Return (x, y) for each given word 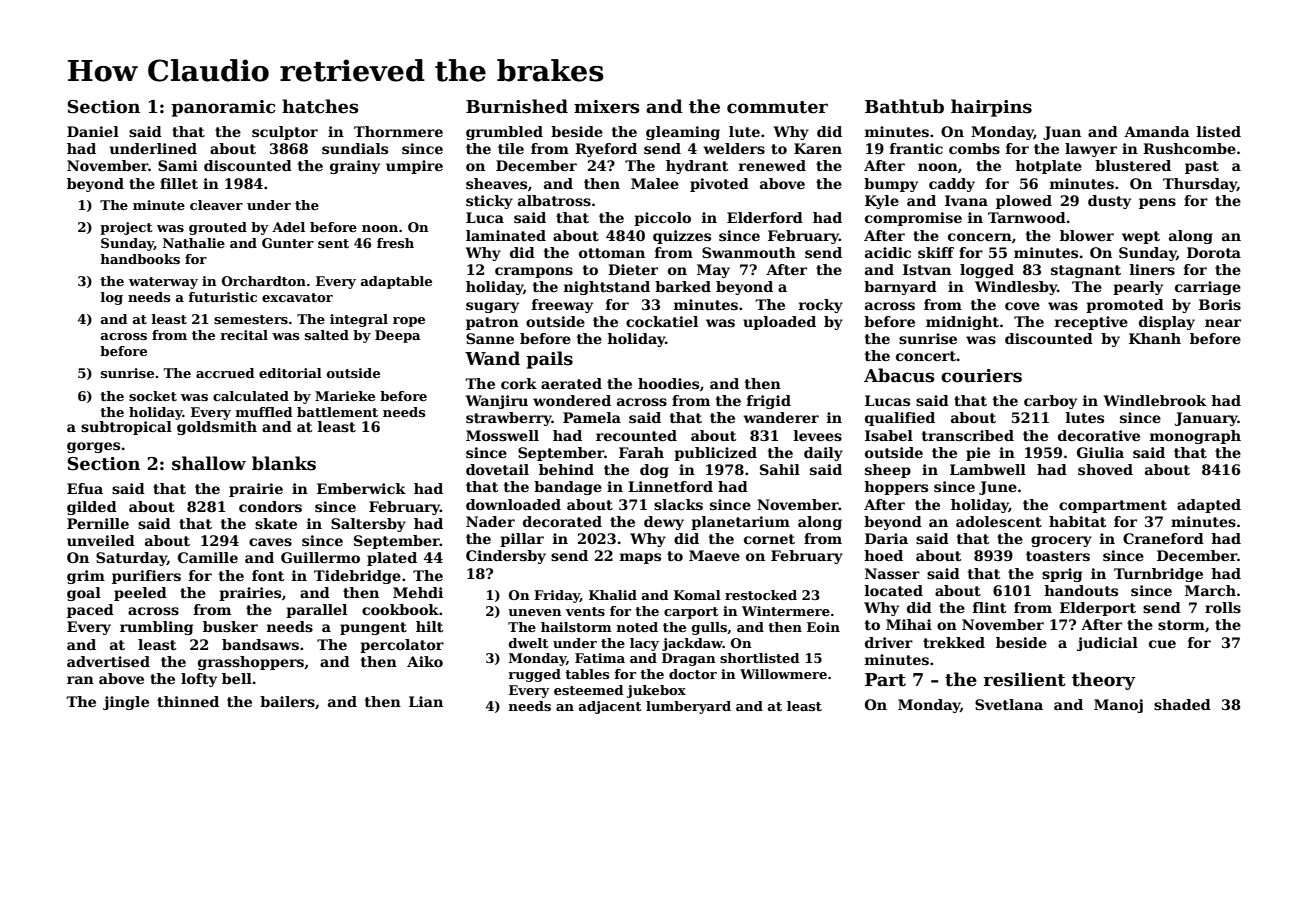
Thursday (1200, 185)
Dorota (1214, 252)
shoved (1105, 469)
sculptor (285, 133)
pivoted (719, 185)
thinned (188, 701)
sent (333, 243)
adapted (1209, 506)
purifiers (146, 577)
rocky (821, 306)
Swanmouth (749, 252)
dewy (664, 523)
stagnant (1086, 271)
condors (270, 506)
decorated (562, 521)
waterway (163, 283)
